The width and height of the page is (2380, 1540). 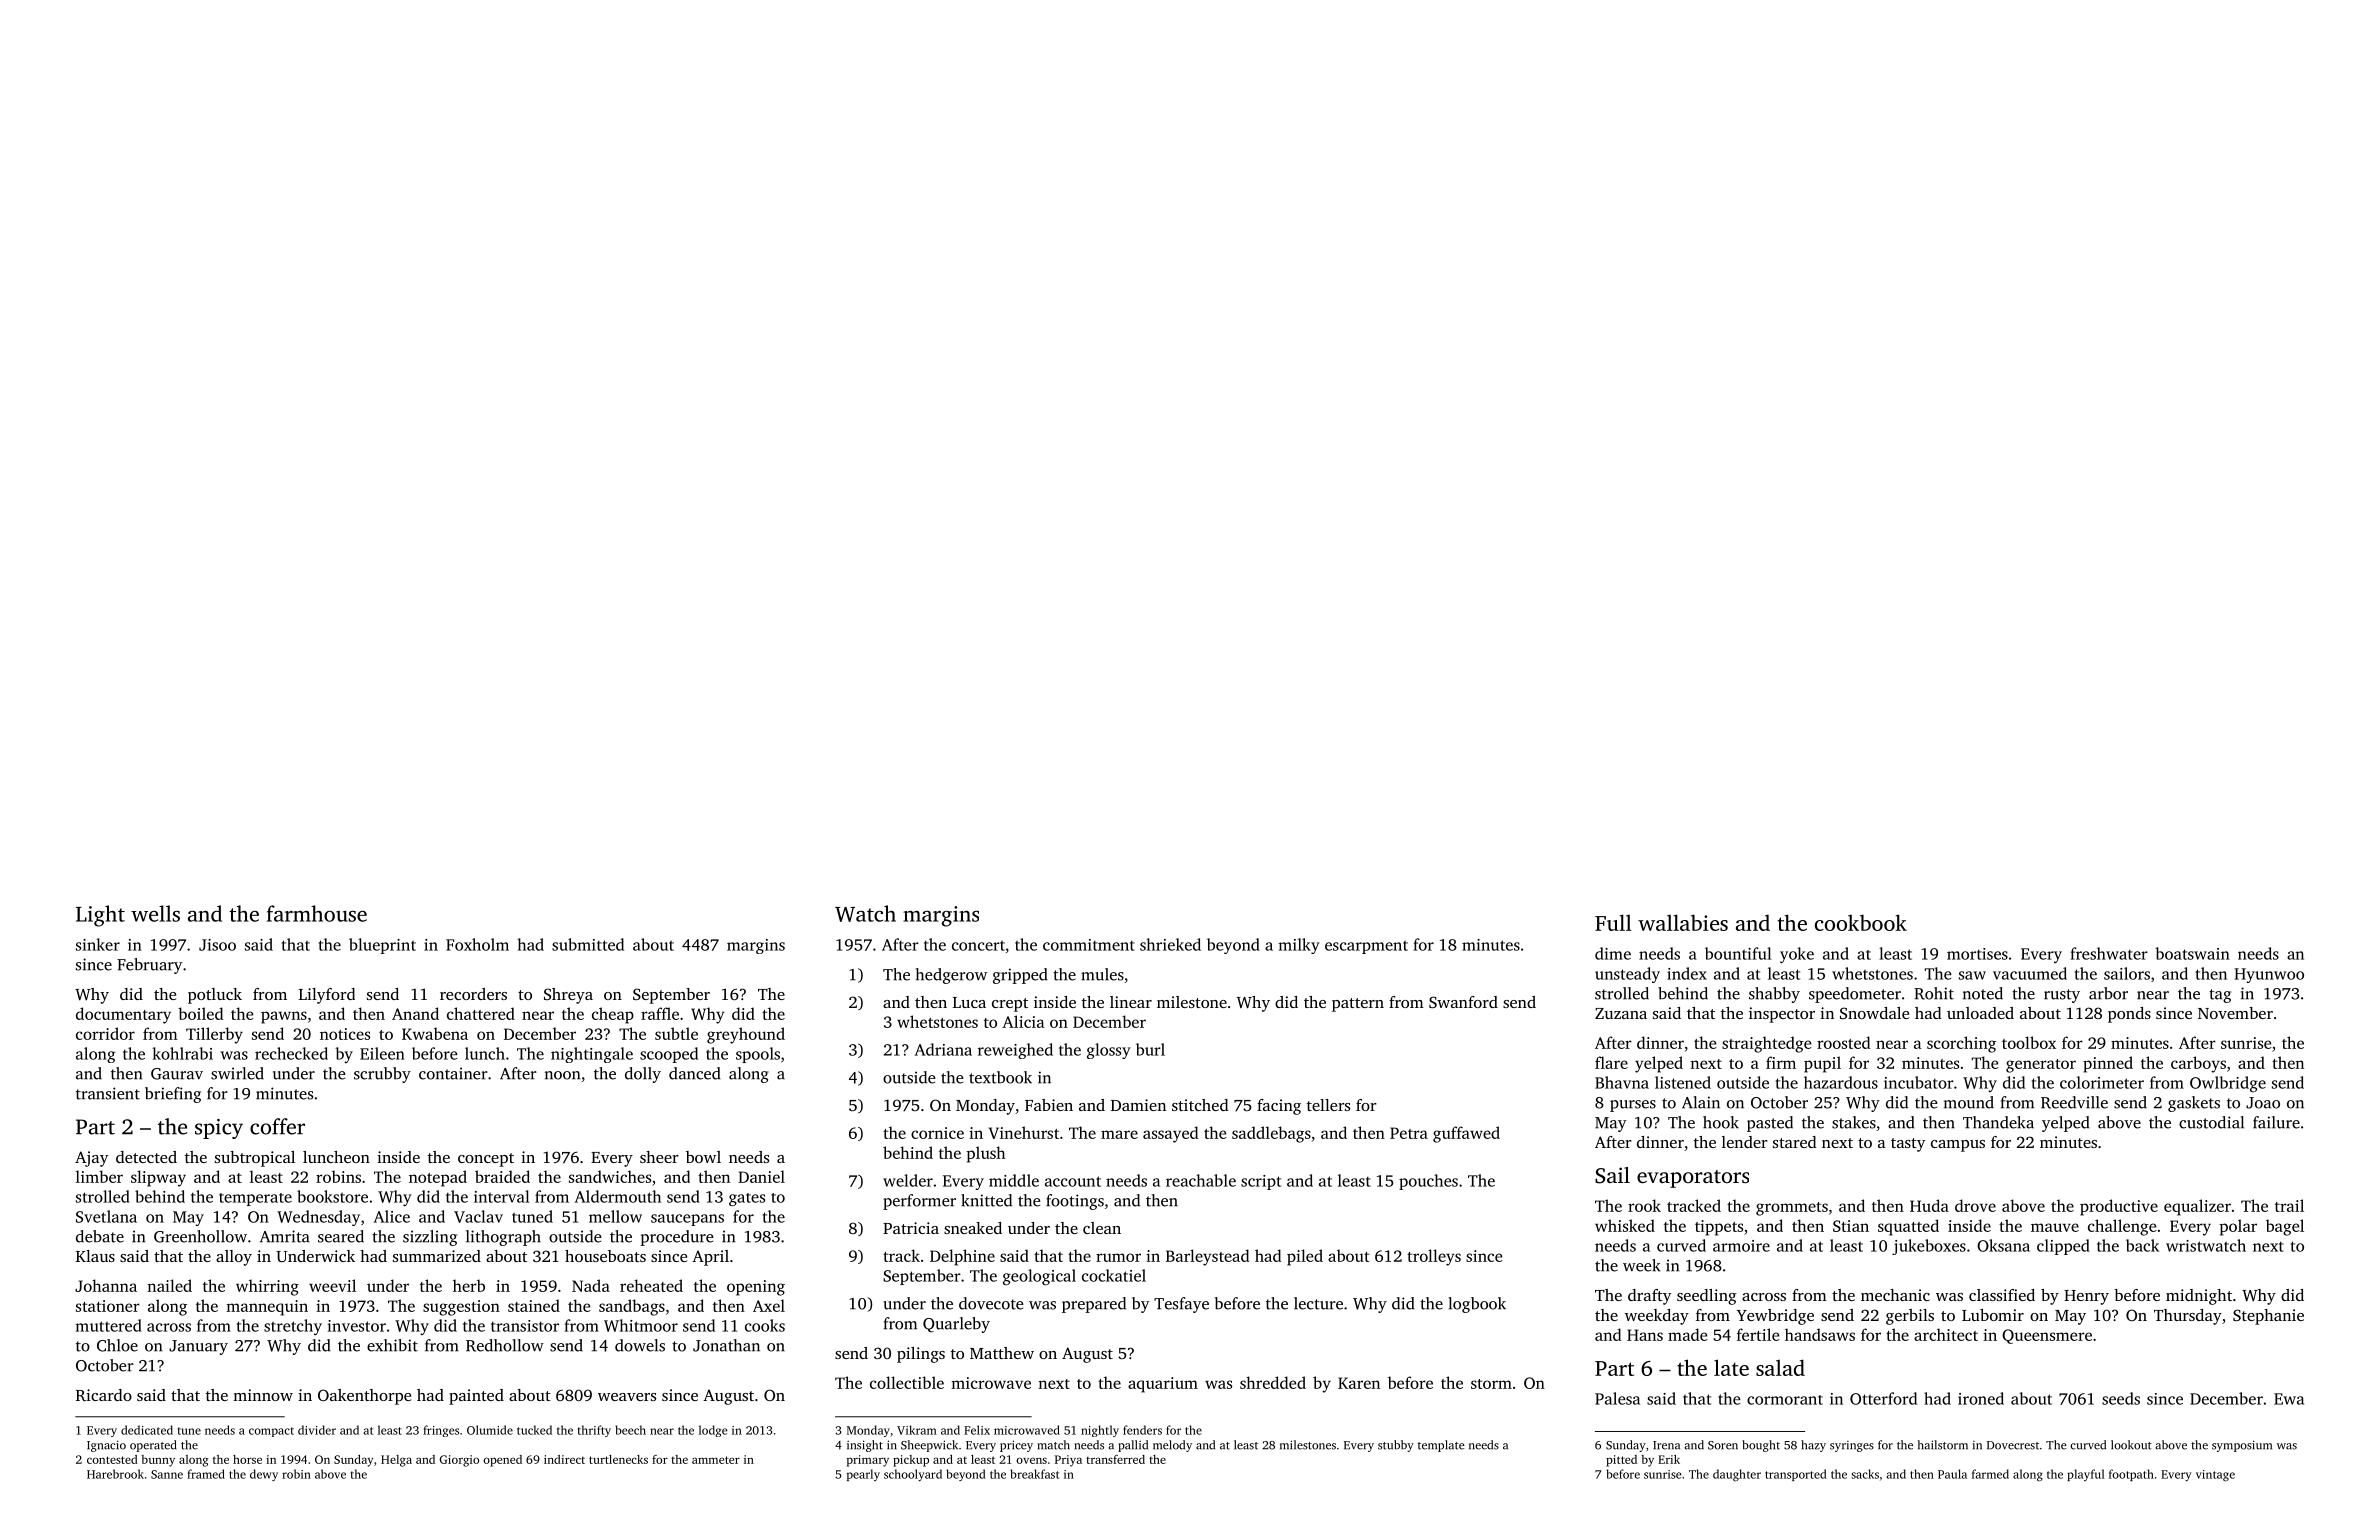 I want to click on commitment, so click(x=1089, y=945).
